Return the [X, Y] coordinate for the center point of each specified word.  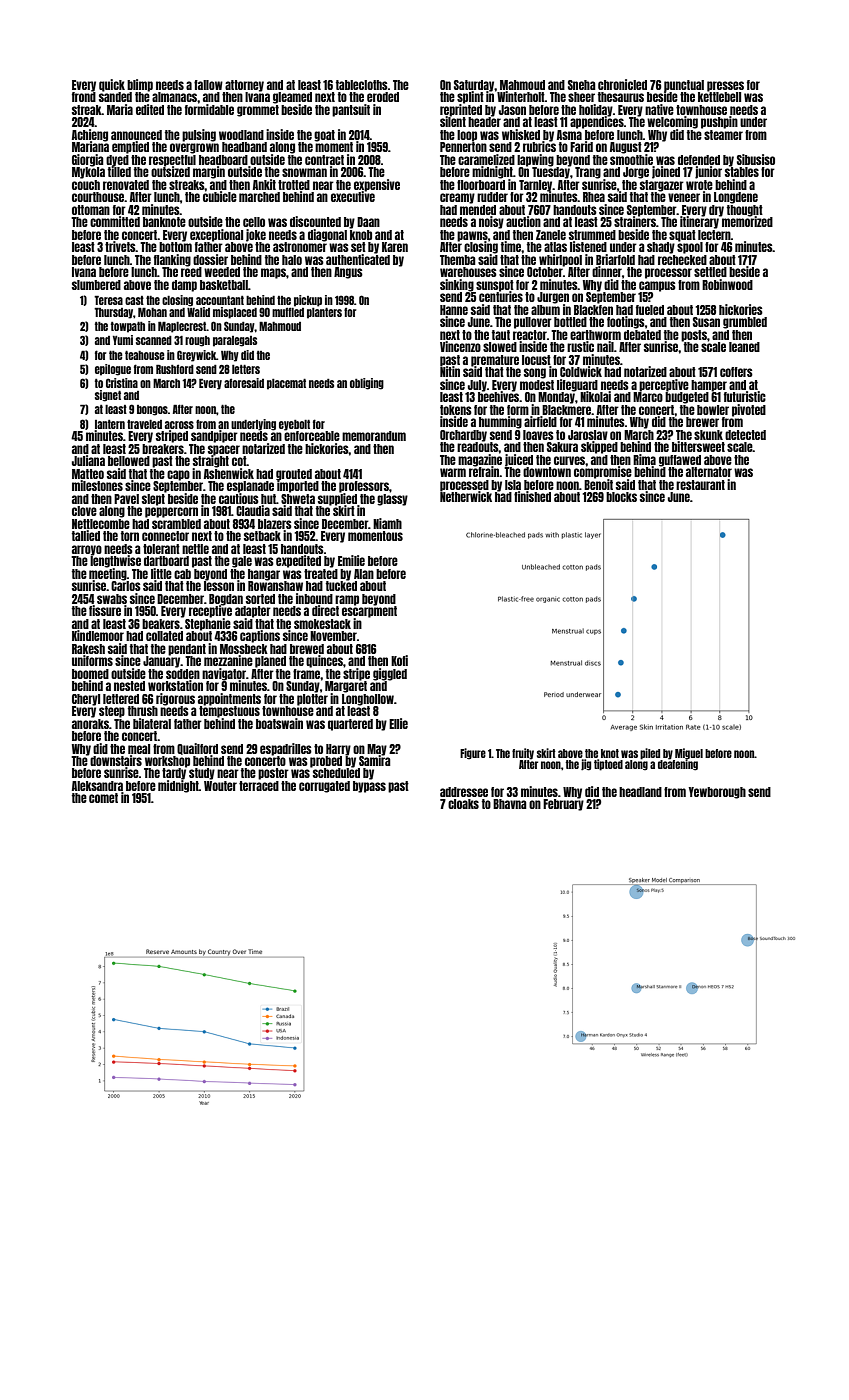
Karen [395, 247]
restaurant [700, 485]
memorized [747, 222]
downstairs [116, 760]
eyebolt [294, 425]
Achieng [90, 135]
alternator [709, 472]
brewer [702, 422]
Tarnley [536, 186]
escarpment [369, 612]
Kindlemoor [98, 635]
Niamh [387, 523]
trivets [120, 246]
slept [153, 500]
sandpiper [214, 436]
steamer [723, 135]
